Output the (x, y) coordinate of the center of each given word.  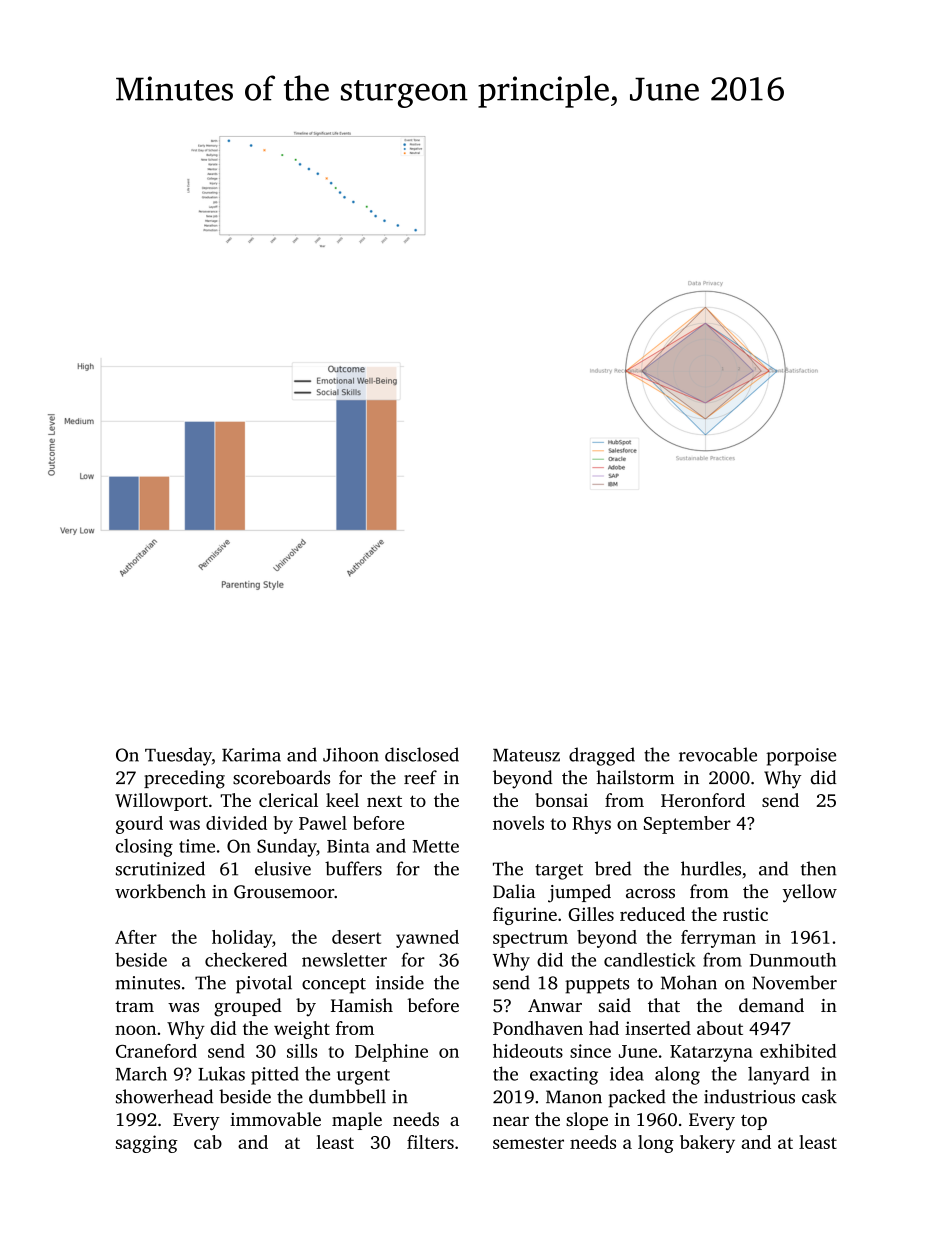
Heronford (703, 800)
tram (135, 1006)
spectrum (530, 940)
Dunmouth (793, 960)
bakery (707, 1144)
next (384, 801)
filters (430, 1142)
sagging (147, 1144)
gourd (139, 825)
